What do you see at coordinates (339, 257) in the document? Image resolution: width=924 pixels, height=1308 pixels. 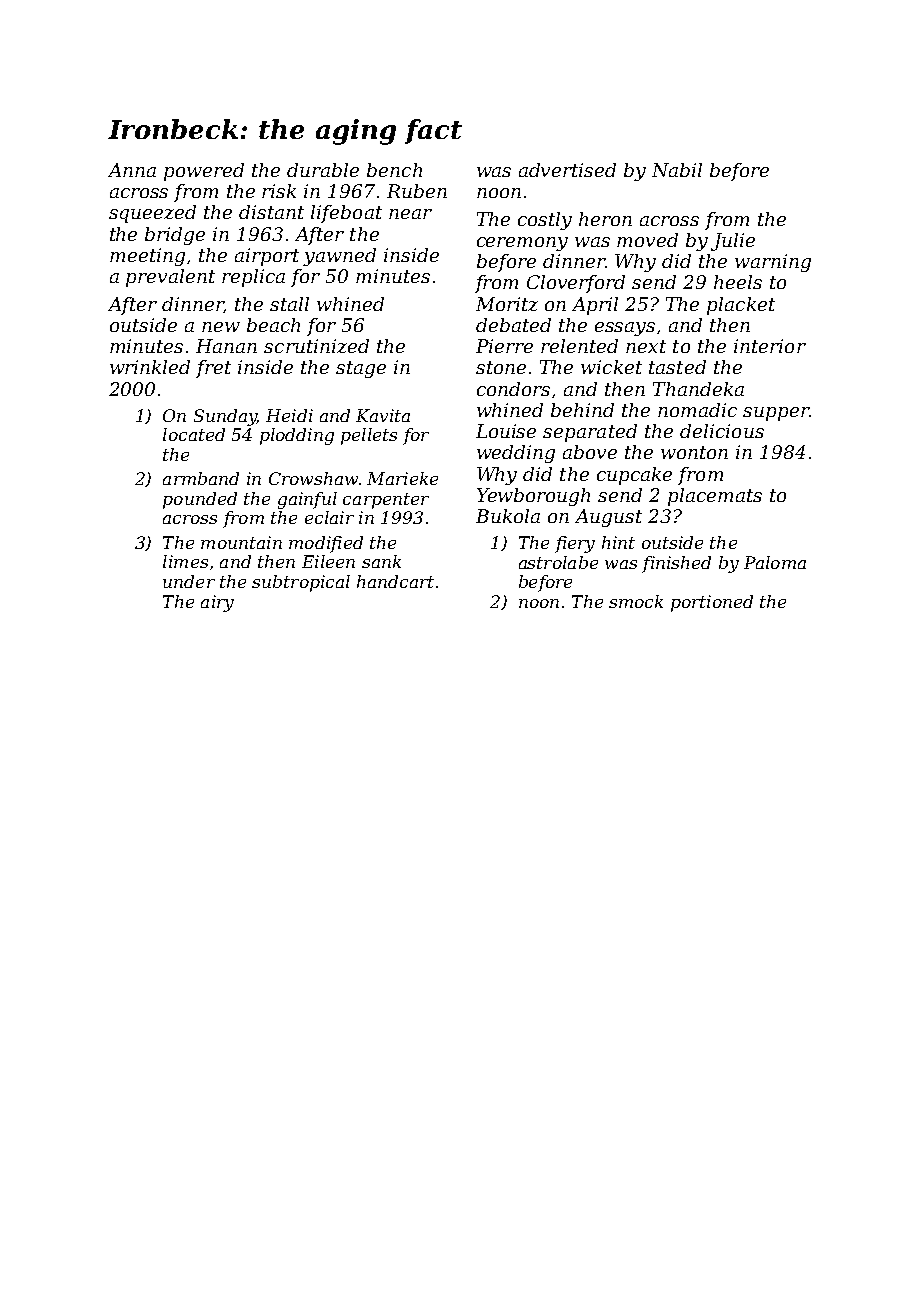 I see `yawned` at bounding box center [339, 257].
